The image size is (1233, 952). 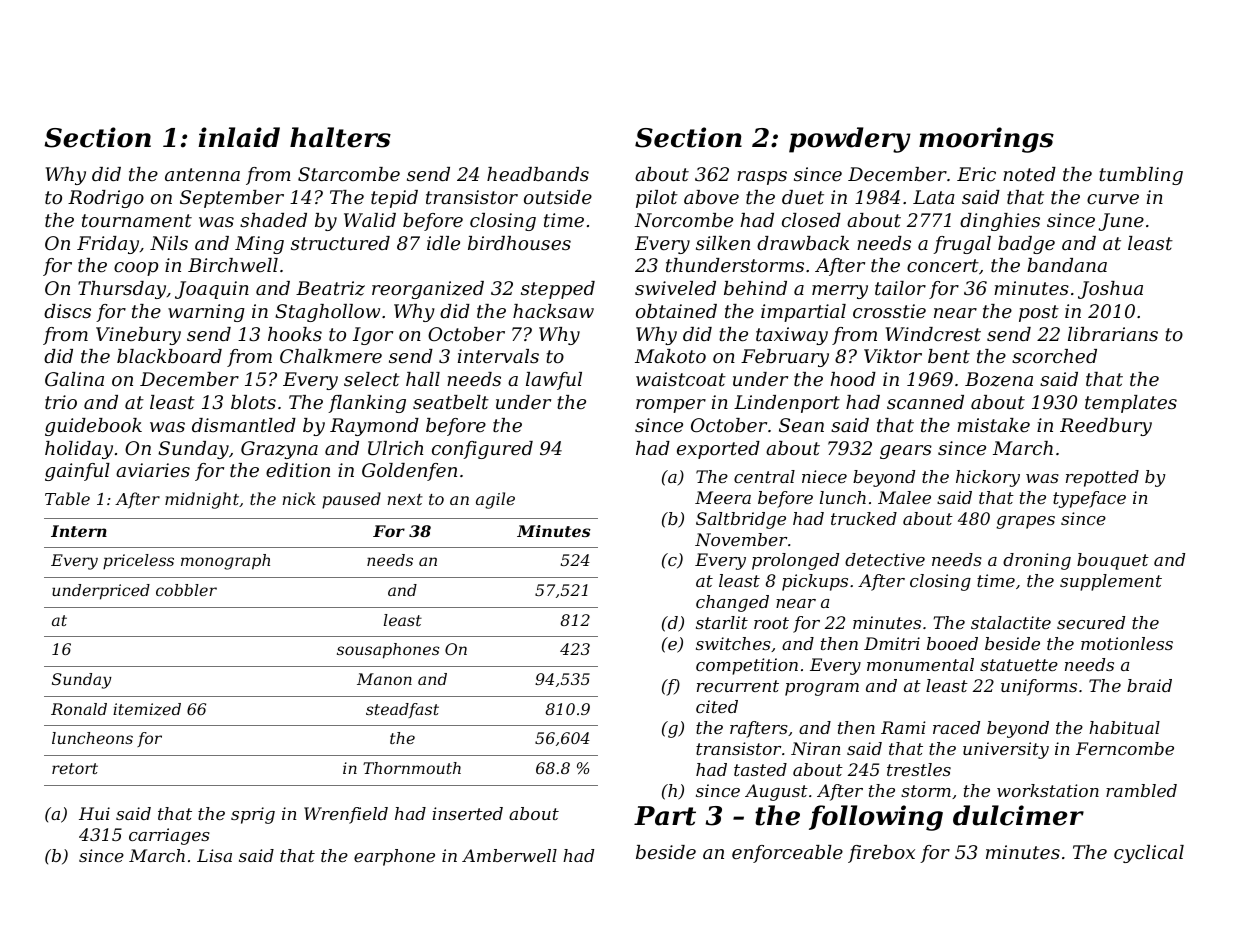 What do you see at coordinates (206, 313) in the screenshot?
I see `warning` at bounding box center [206, 313].
